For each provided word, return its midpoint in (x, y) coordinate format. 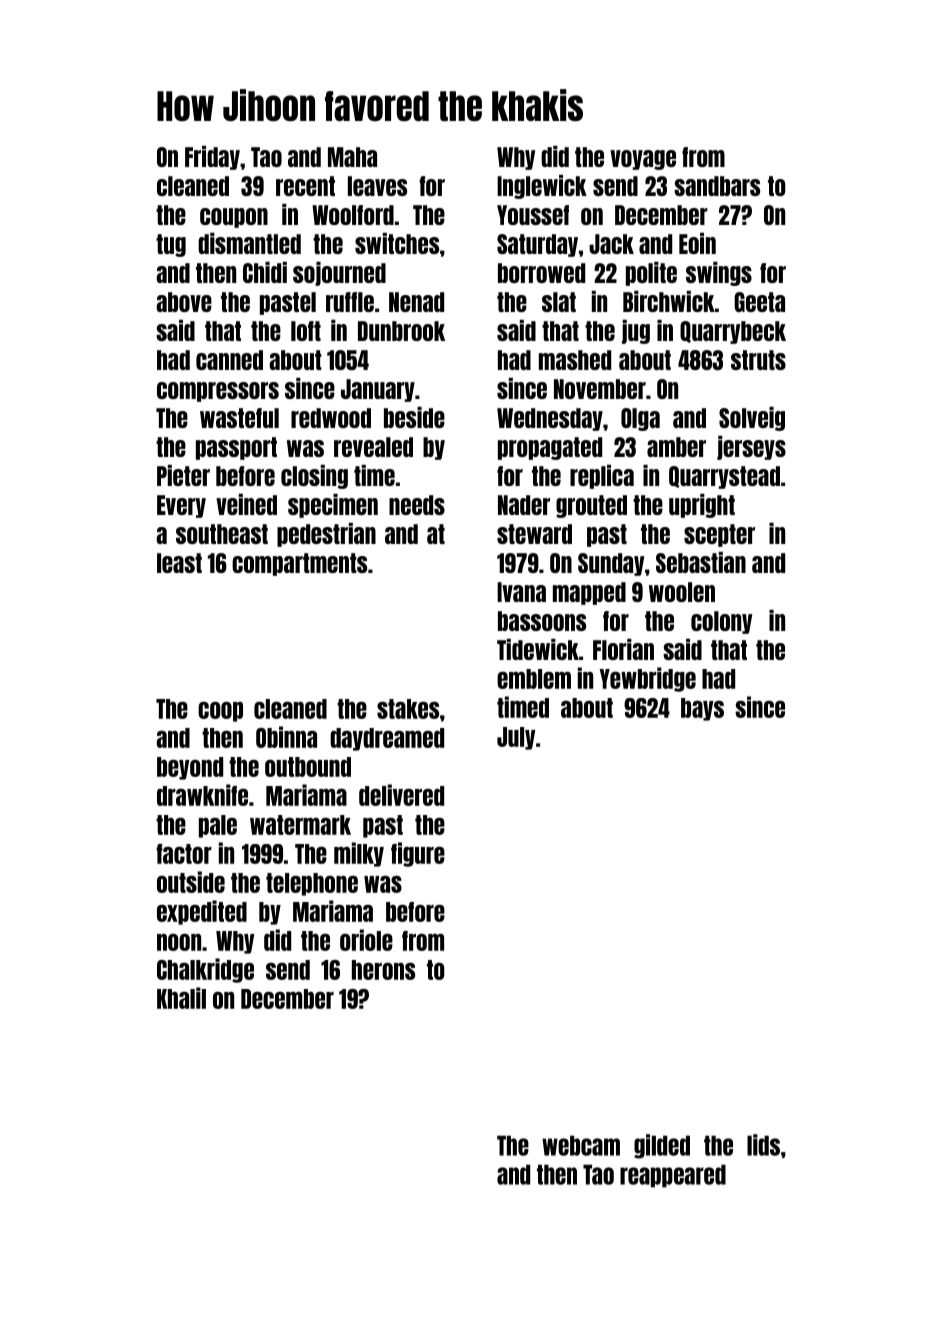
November (600, 389)
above (184, 302)
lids (763, 1145)
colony (721, 622)
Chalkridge (205, 970)
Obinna (286, 737)
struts (758, 360)
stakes (408, 709)
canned (229, 360)
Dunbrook (401, 331)
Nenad (416, 302)
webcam (581, 1145)
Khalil (181, 998)
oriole (366, 940)
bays (702, 709)
